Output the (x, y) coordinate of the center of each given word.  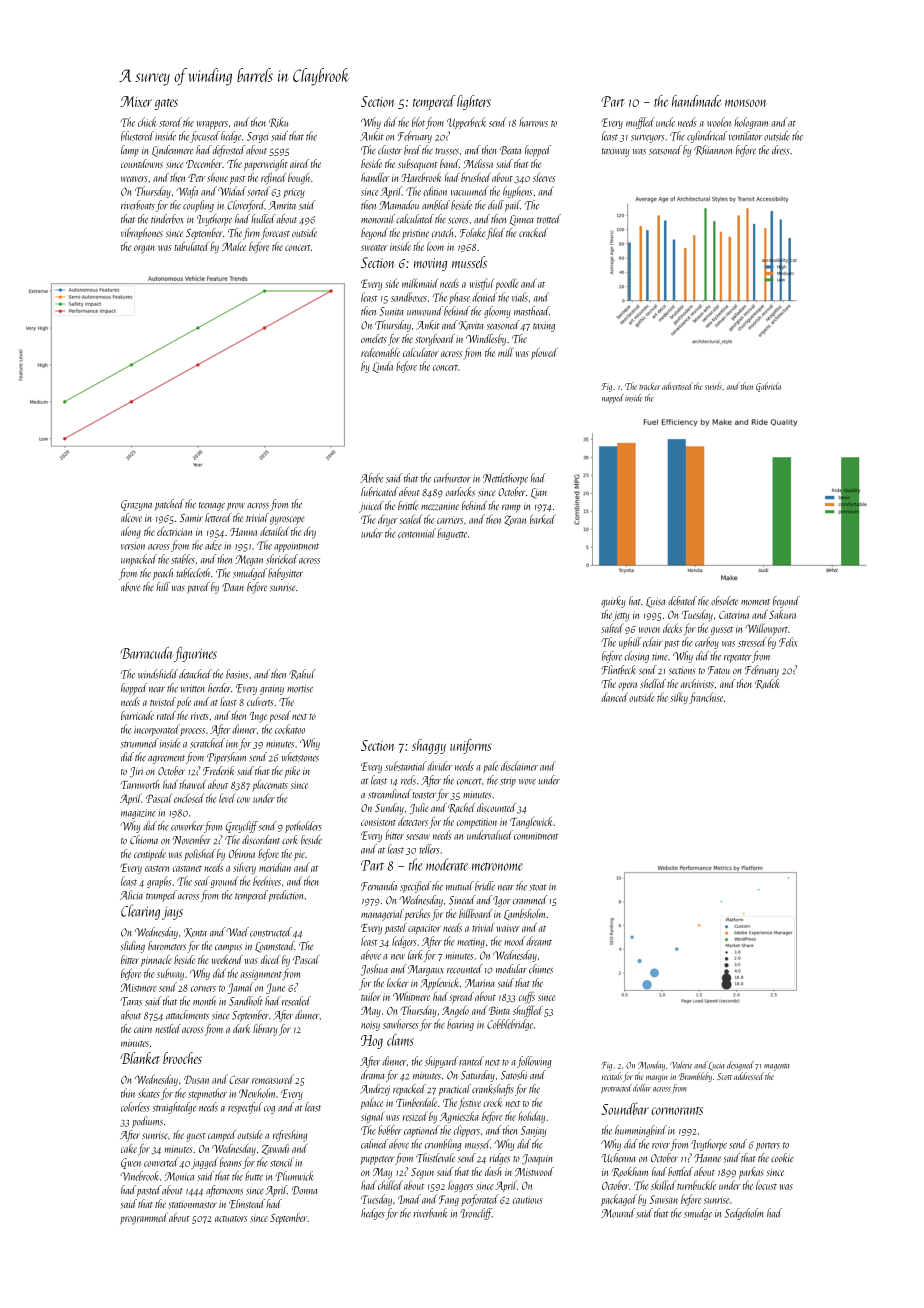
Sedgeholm (744, 1214)
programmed (144, 1219)
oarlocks (460, 492)
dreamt (539, 941)
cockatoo (290, 729)
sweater (374, 248)
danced (614, 697)
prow (236, 507)
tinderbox (167, 219)
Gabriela (768, 387)
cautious (528, 1200)
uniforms (471, 746)
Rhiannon (713, 150)
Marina (480, 983)
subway (170, 974)
